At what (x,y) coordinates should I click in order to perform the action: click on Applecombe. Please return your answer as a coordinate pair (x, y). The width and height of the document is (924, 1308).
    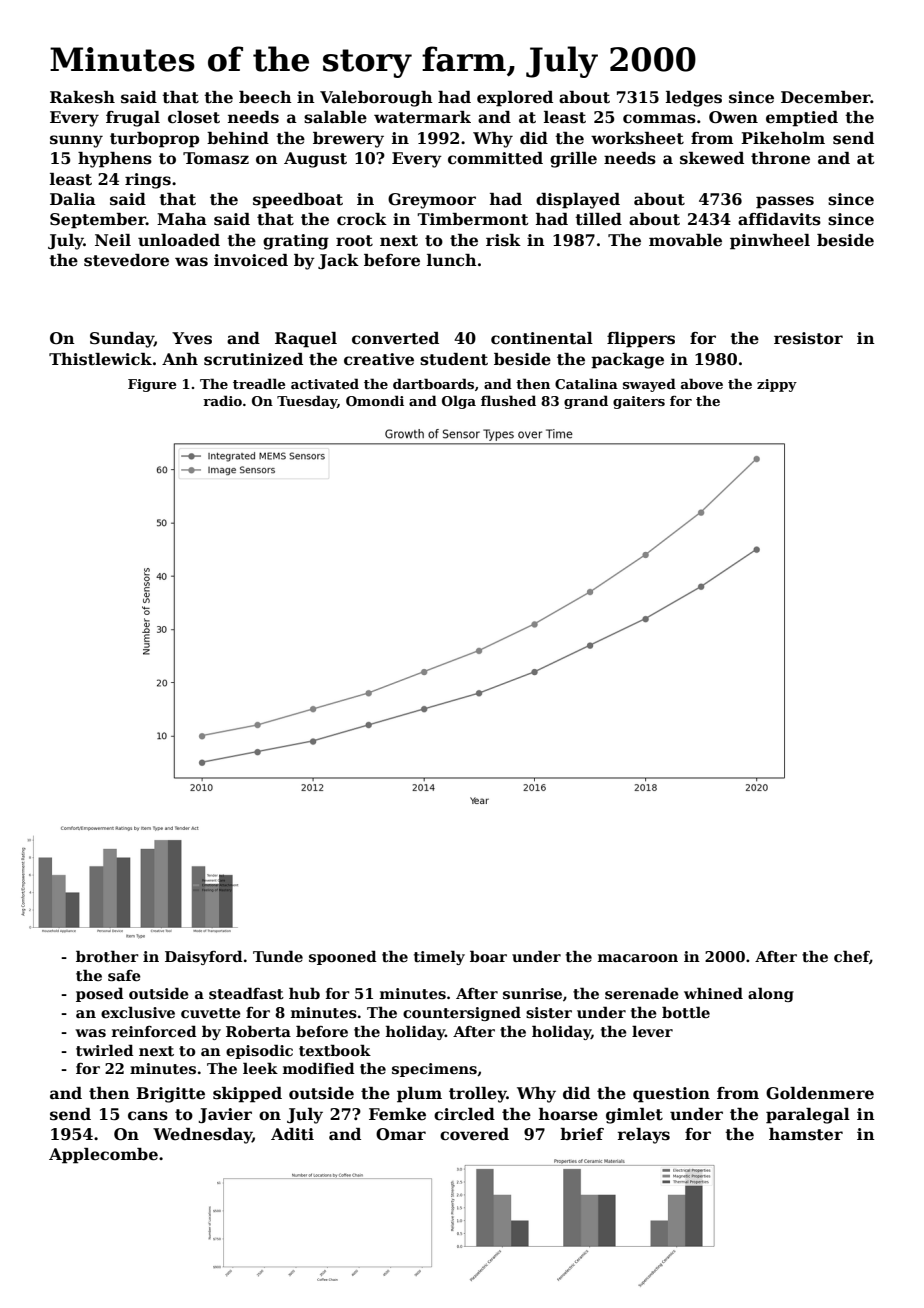
    Looking at the image, I should click on (103, 1156).
